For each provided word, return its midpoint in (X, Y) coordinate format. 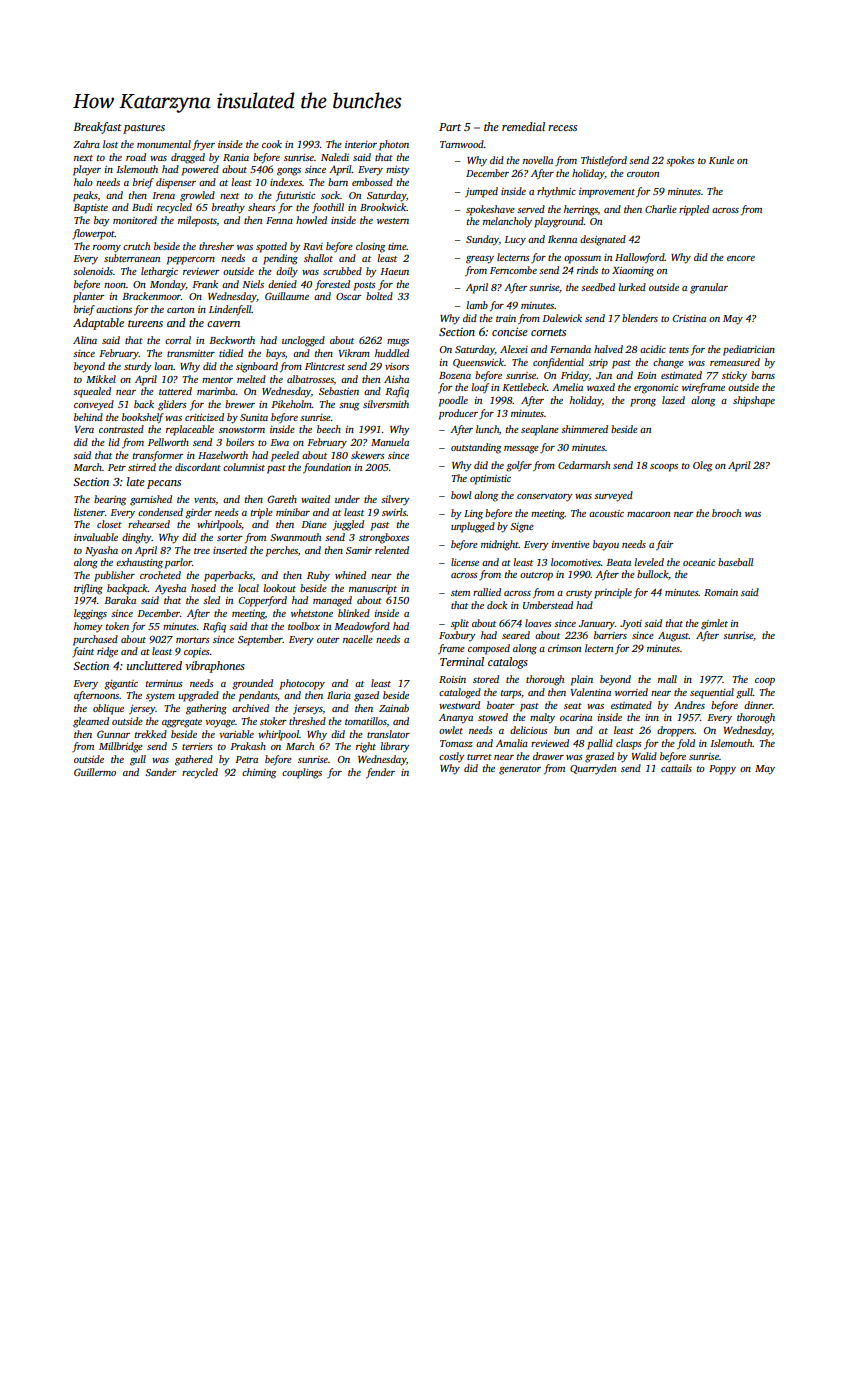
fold (686, 744)
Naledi (335, 157)
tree (202, 551)
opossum (582, 260)
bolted (379, 296)
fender (380, 773)
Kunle (721, 160)
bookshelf (143, 418)
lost (110, 144)
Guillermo (95, 772)
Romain (721, 592)
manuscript (373, 590)
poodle (453, 401)
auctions (114, 309)
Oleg (702, 466)
